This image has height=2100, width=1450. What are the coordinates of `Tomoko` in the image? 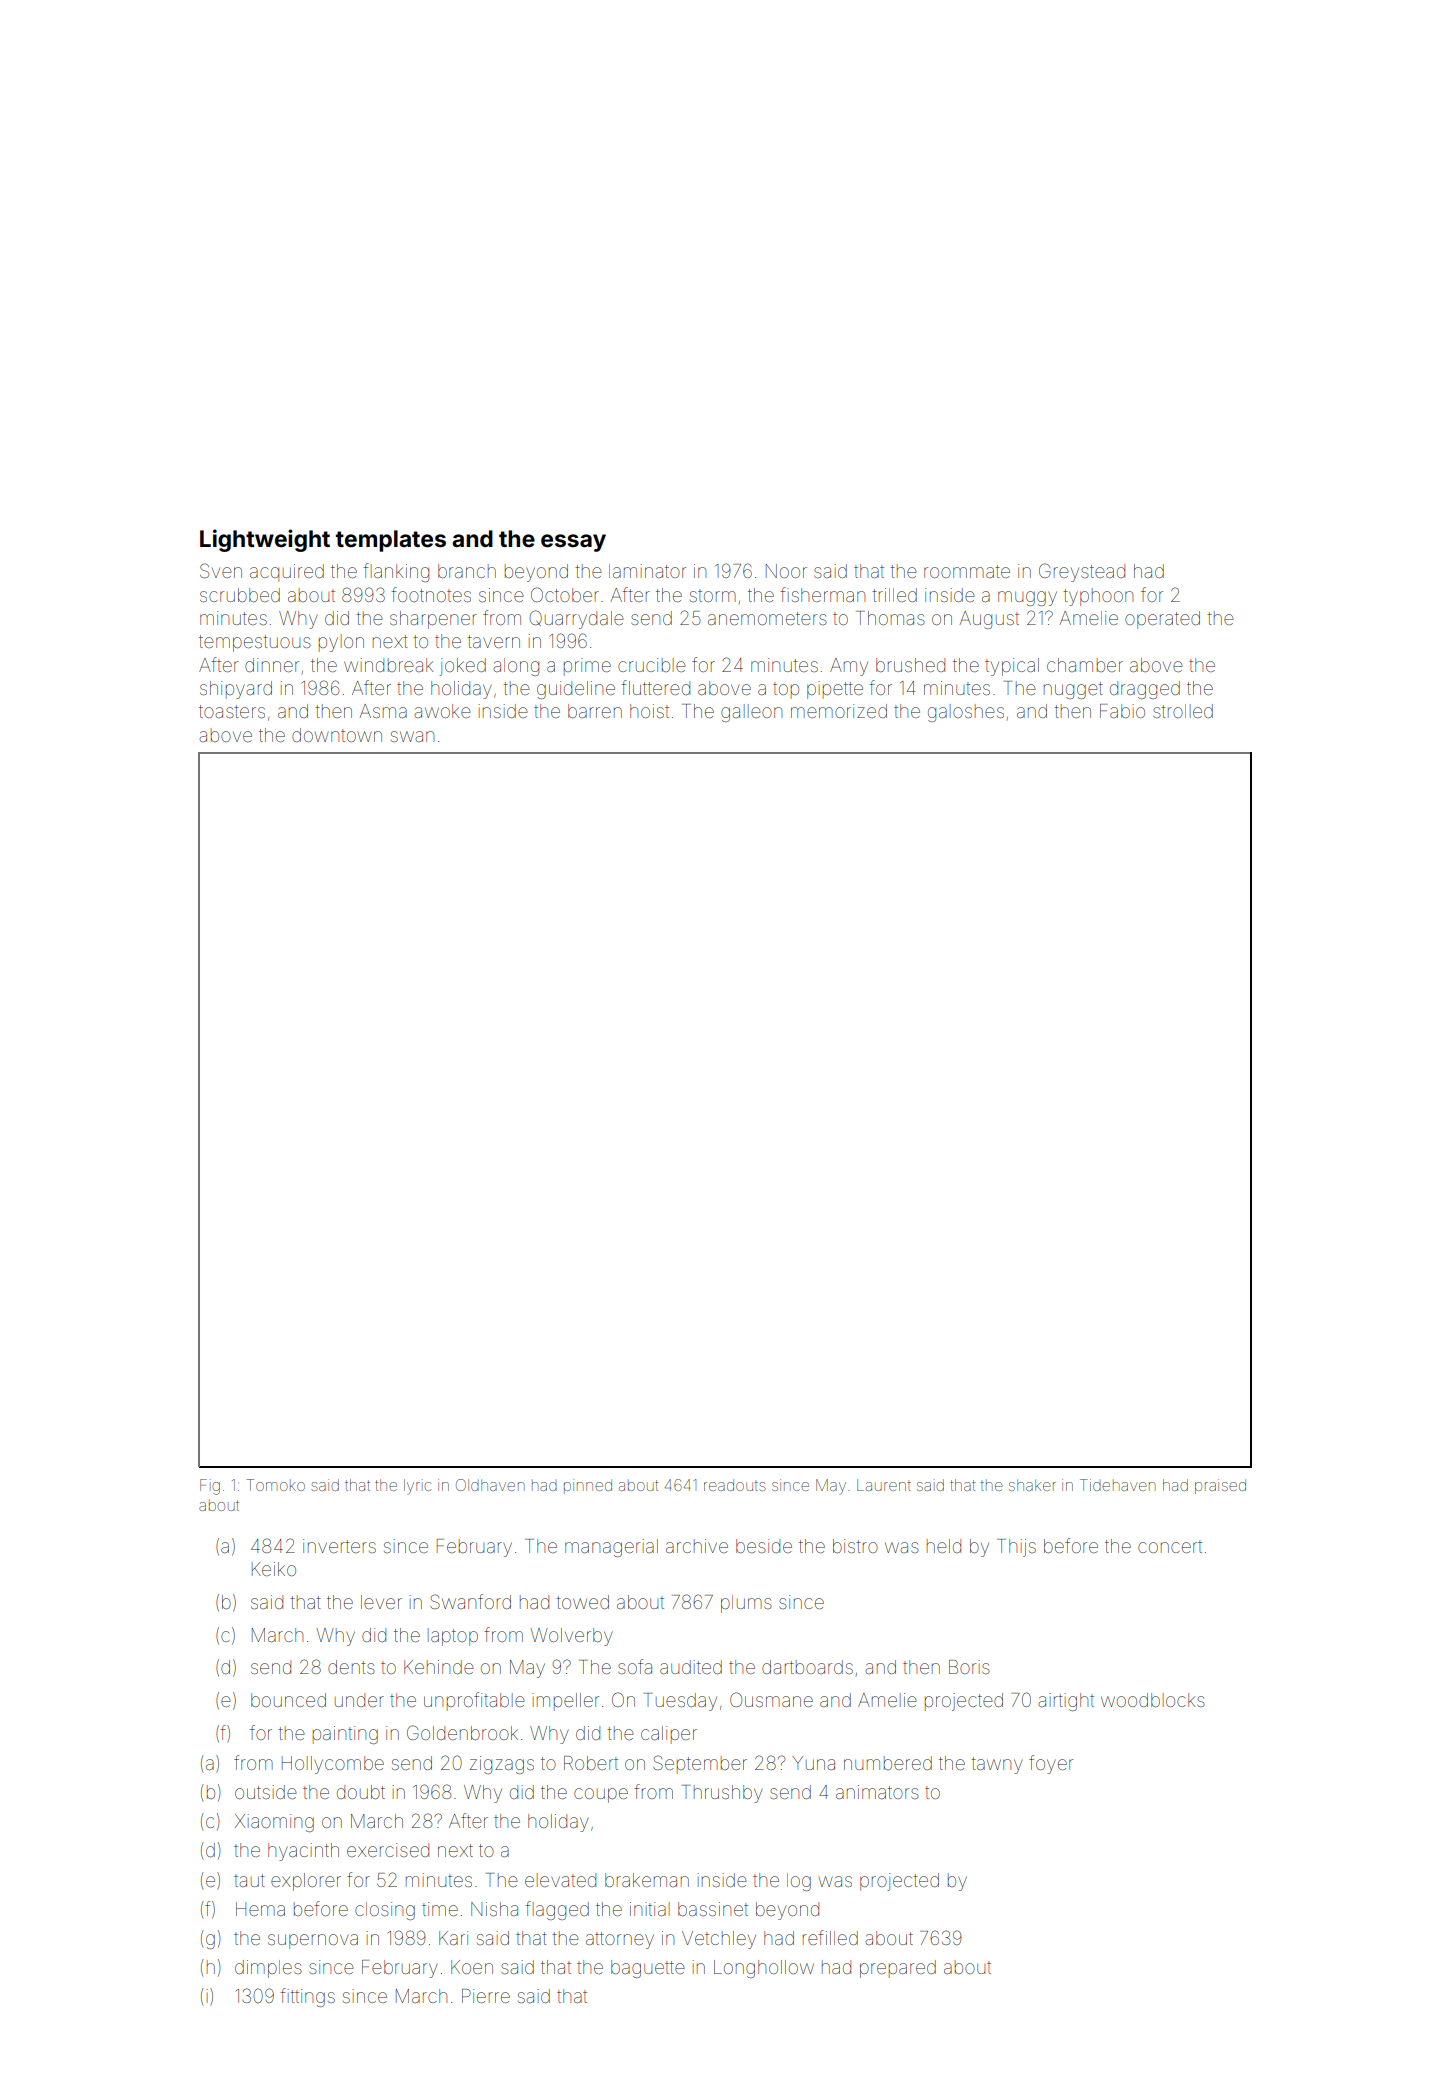 It's located at (275, 1485).
